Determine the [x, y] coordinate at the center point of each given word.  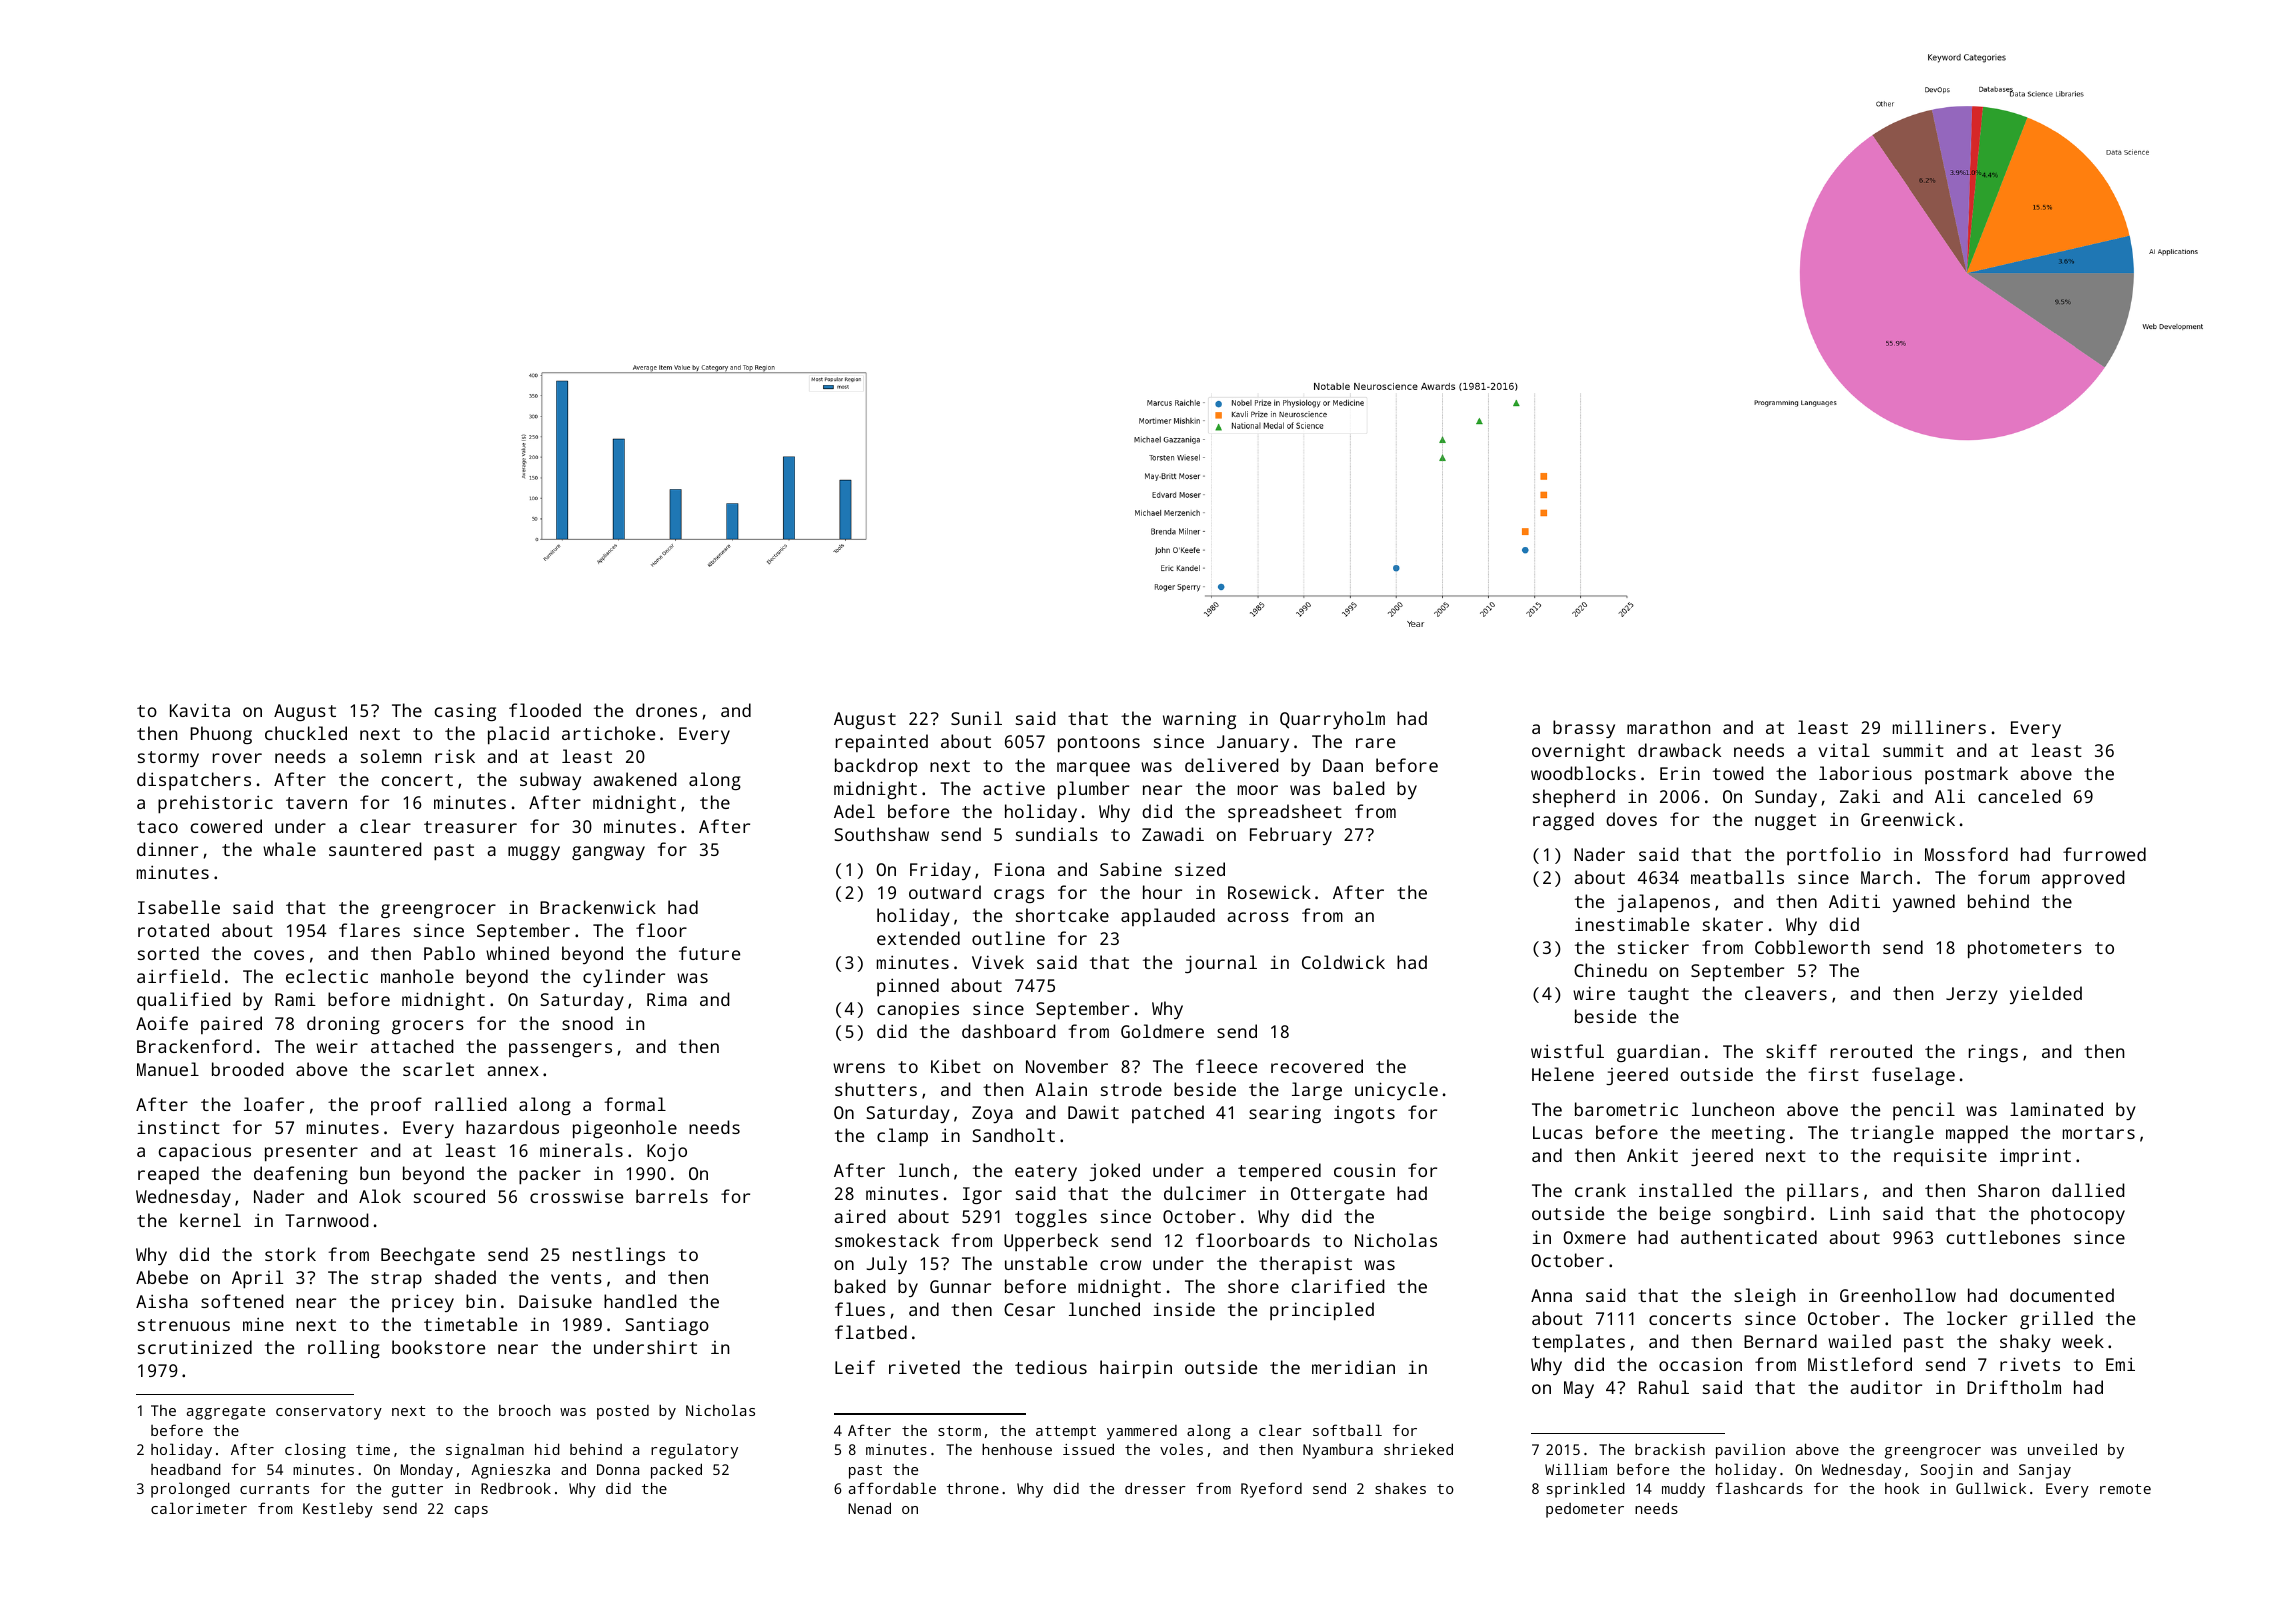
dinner [167, 849]
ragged [1563, 821]
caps [471, 1512]
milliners [1939, 727]
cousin [1364, 1170]
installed [1685, 1190]
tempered [1279, 1172]
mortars [2099, 1133]
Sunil [976, 718]
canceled [2019, 796]
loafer [274, 1104]
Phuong [221, 735]
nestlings [619, 1256]
